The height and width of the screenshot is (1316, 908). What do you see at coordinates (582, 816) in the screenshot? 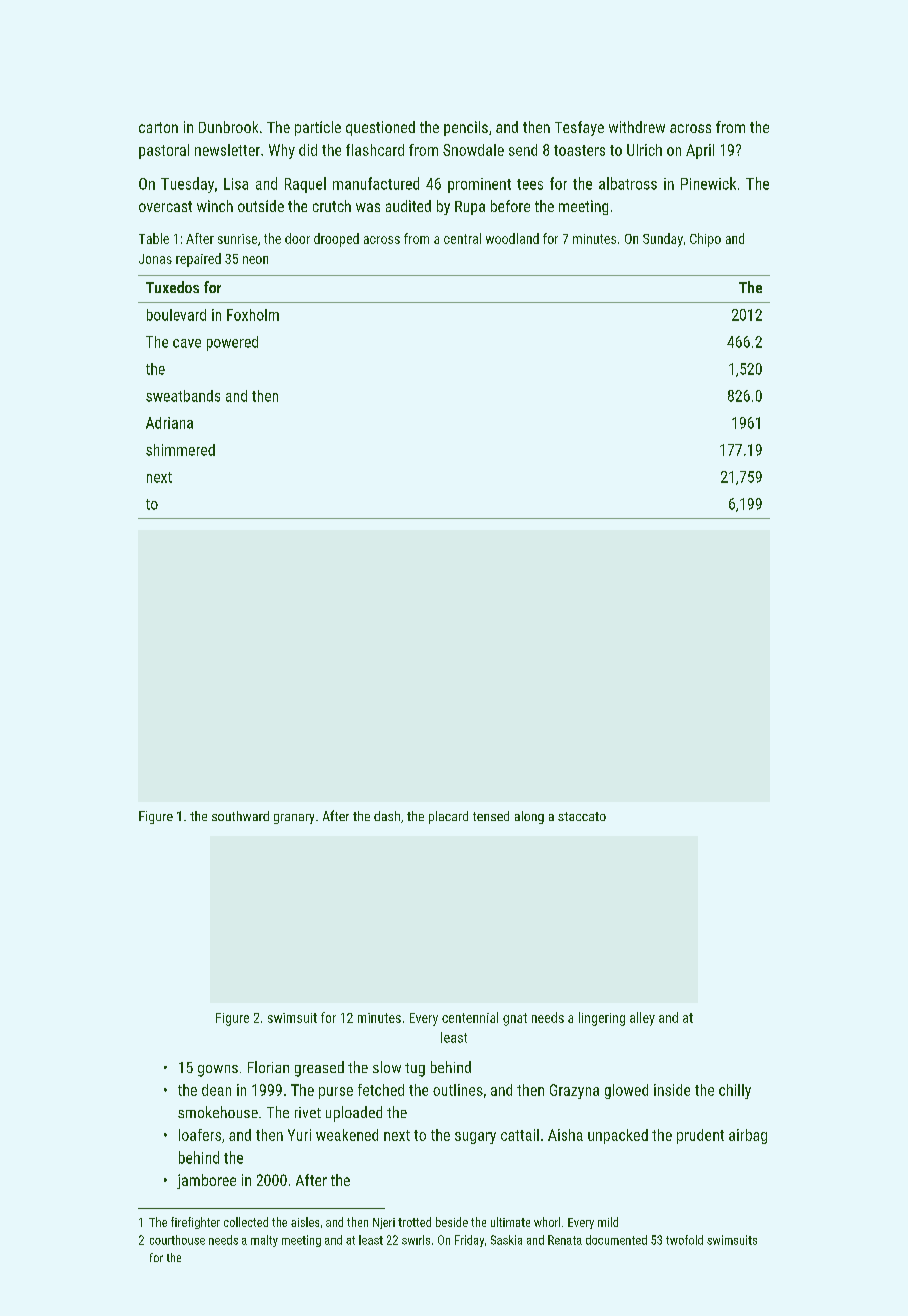
I see `staccato` at bounding box center [582, 816].
